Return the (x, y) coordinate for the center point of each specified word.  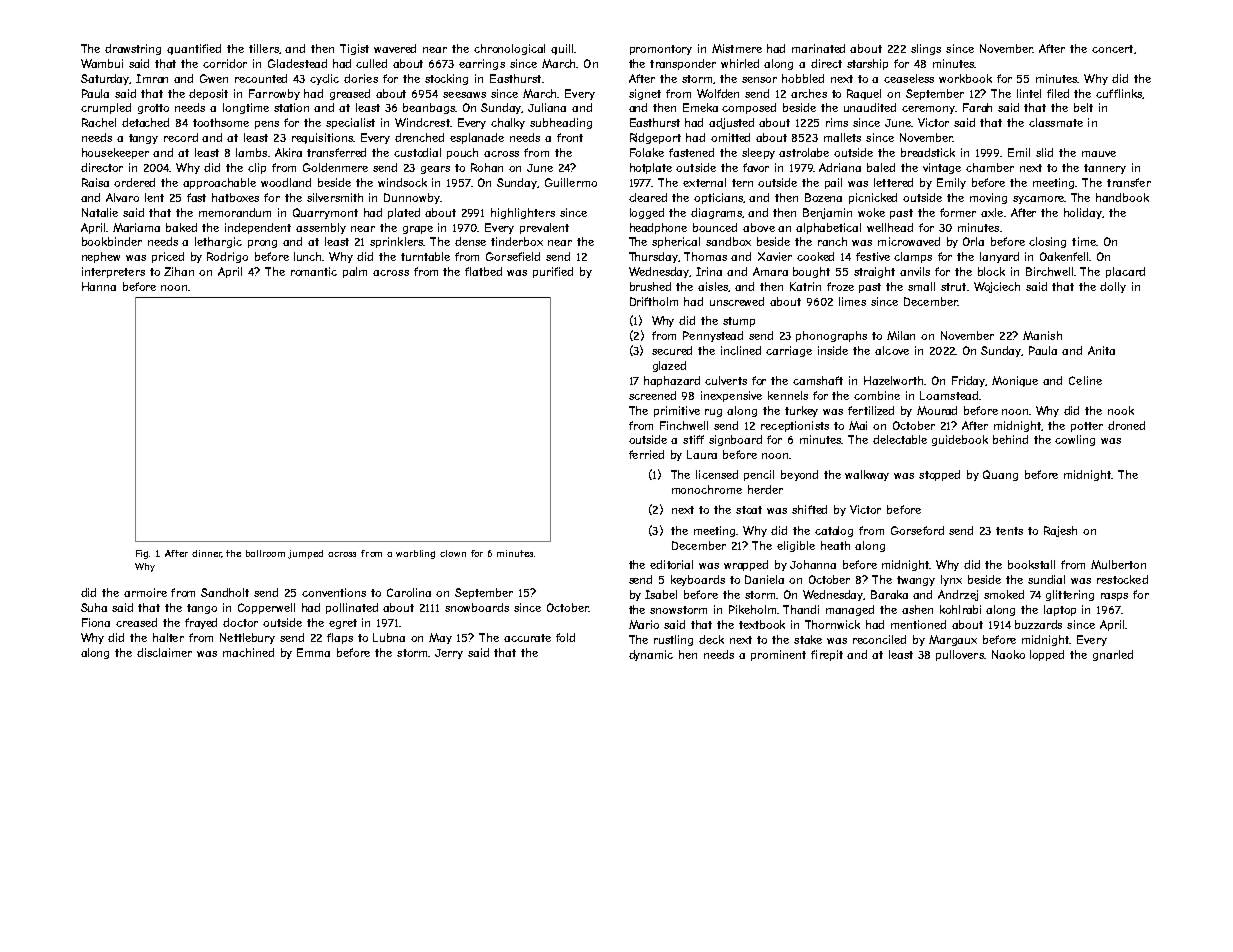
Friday (969, 381)
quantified (194, 49)
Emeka (700, 107)
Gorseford (917, 530)
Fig (143, 554)
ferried (646, 454)
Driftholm (654, 301)
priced (168, 257)
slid (1044, 152)
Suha (94, 607)
